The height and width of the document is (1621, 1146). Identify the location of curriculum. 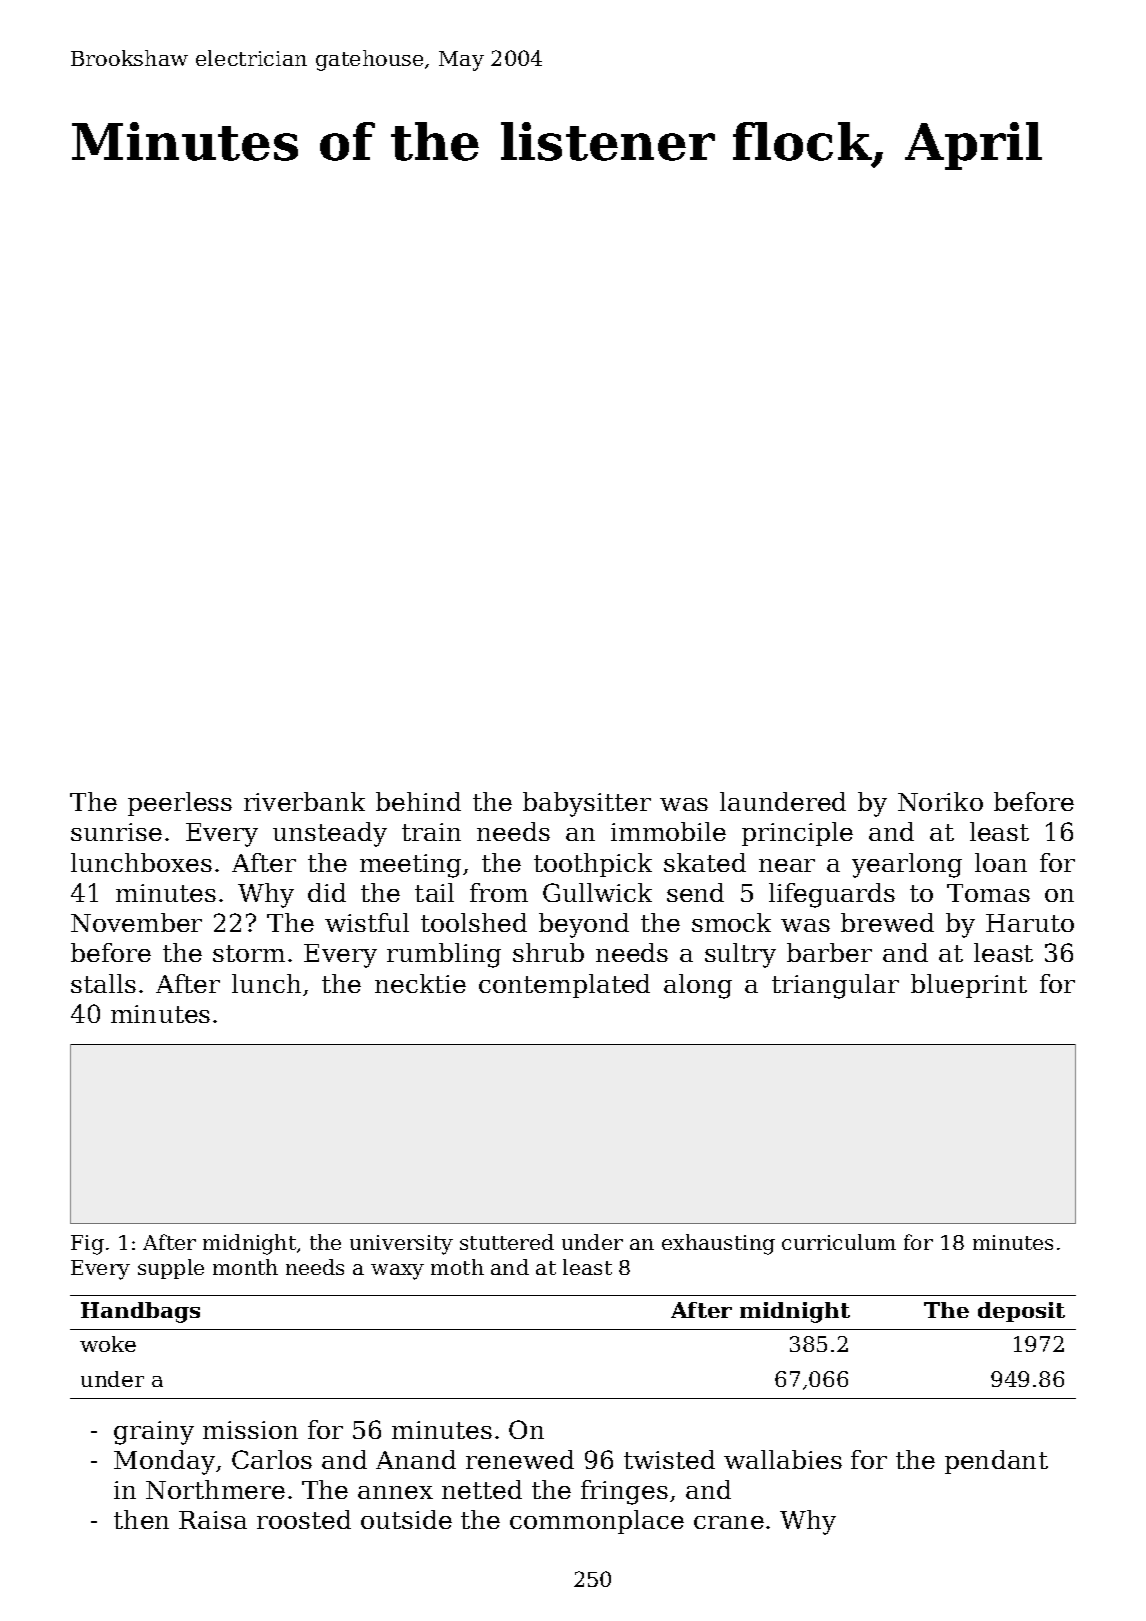
(839, 1242).
